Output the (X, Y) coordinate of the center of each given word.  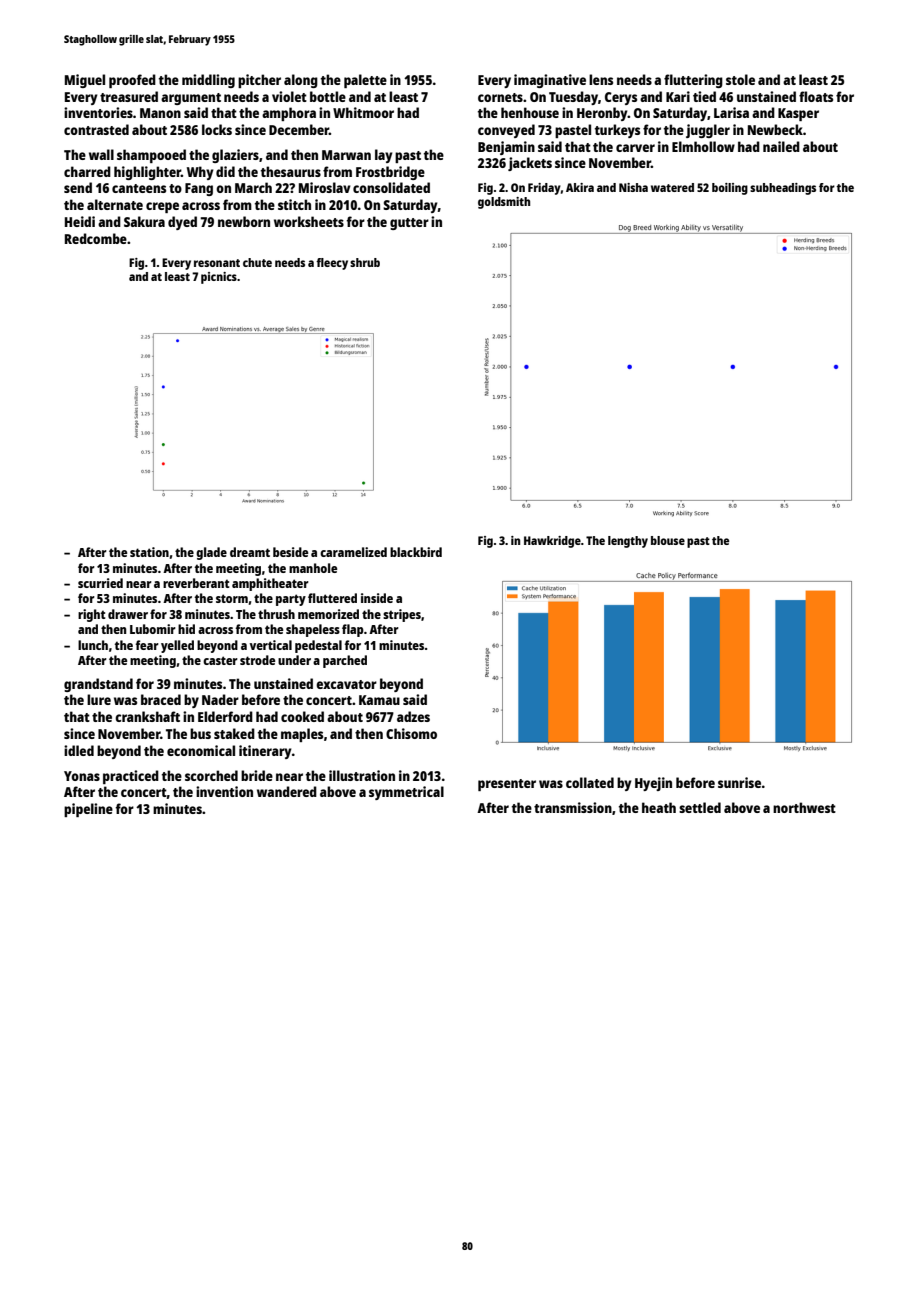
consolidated (391, 187)
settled (700, 807)
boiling (730, 189)
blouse (668, 540)
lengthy (628, 542)
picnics (219, 278)
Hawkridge (552, 542)
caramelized (353, 552)
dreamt (250, 552)
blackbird (416, 552)
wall (101, 154)
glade (211, 553)
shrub (365, 262)
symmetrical (406, 793)
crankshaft (147, 716)
